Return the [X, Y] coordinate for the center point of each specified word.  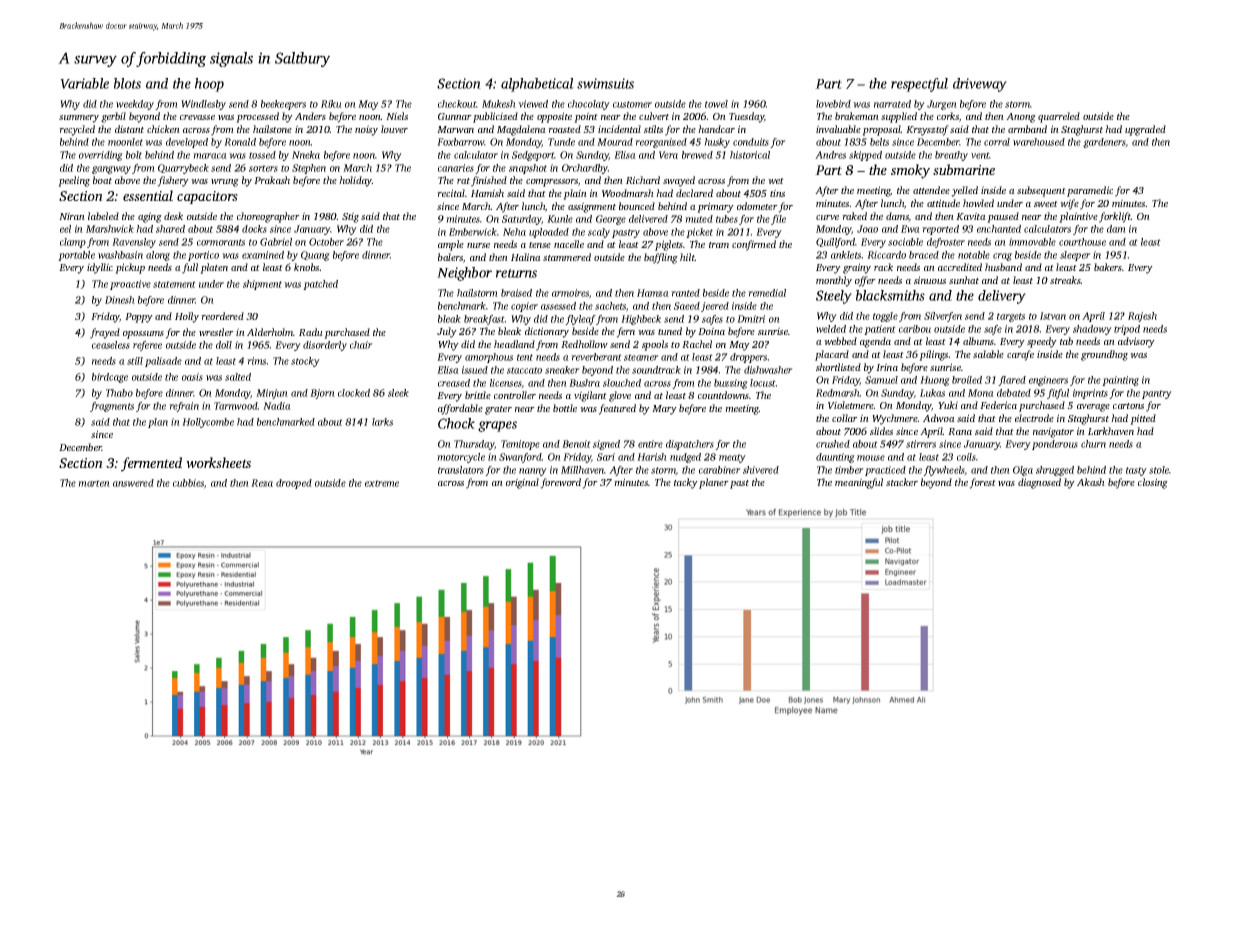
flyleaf [580, 320]
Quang [315, 256]
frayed [105, 333]
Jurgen [942, 105]
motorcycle [461, 458]
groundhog [1104, 355]
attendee [931, 190]
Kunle [560, 219]
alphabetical [537, 85]
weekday [135, 105]
